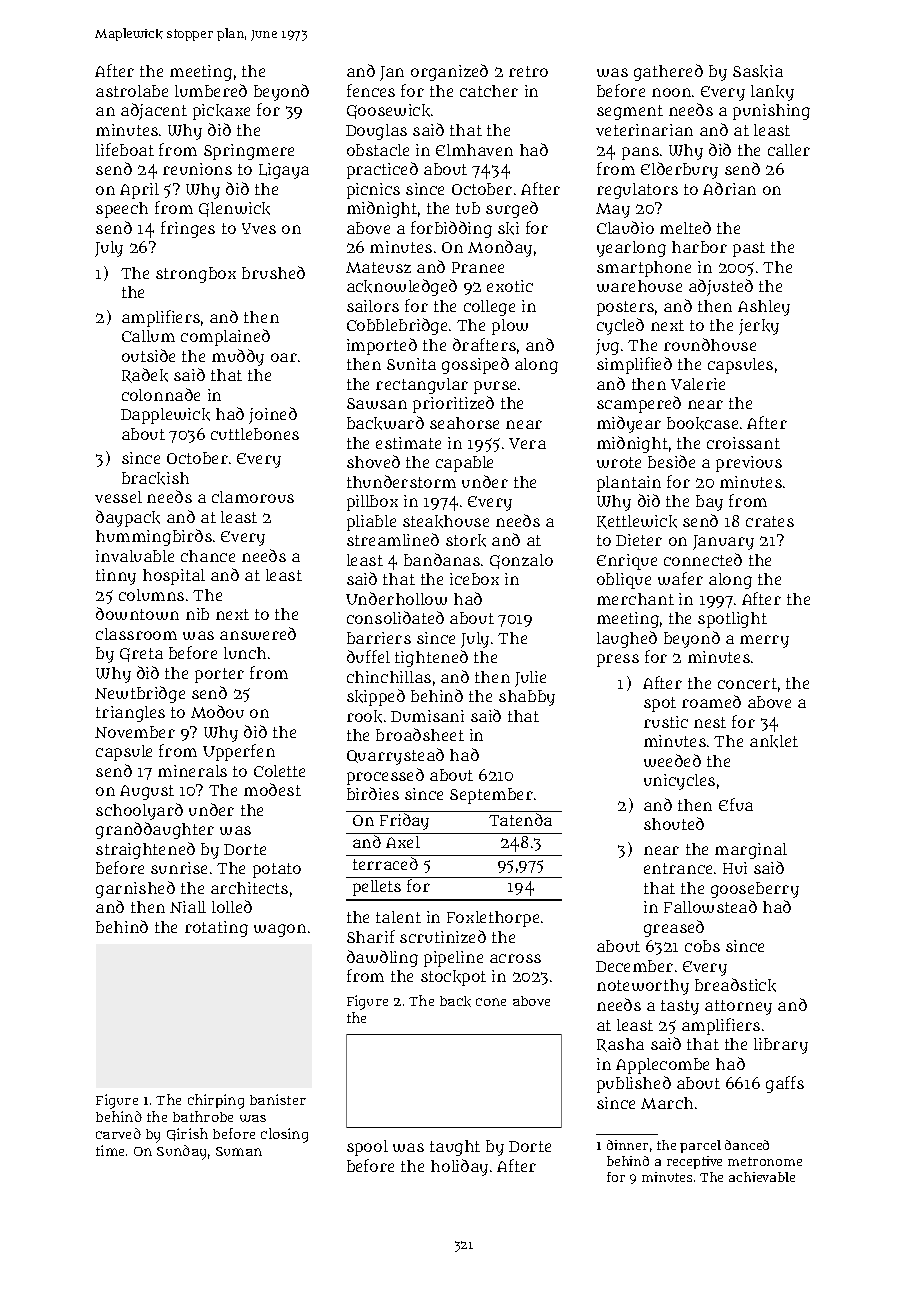  Describe the element at coordinates (449, 72) in the screenshot. I see `organized` at that location.
